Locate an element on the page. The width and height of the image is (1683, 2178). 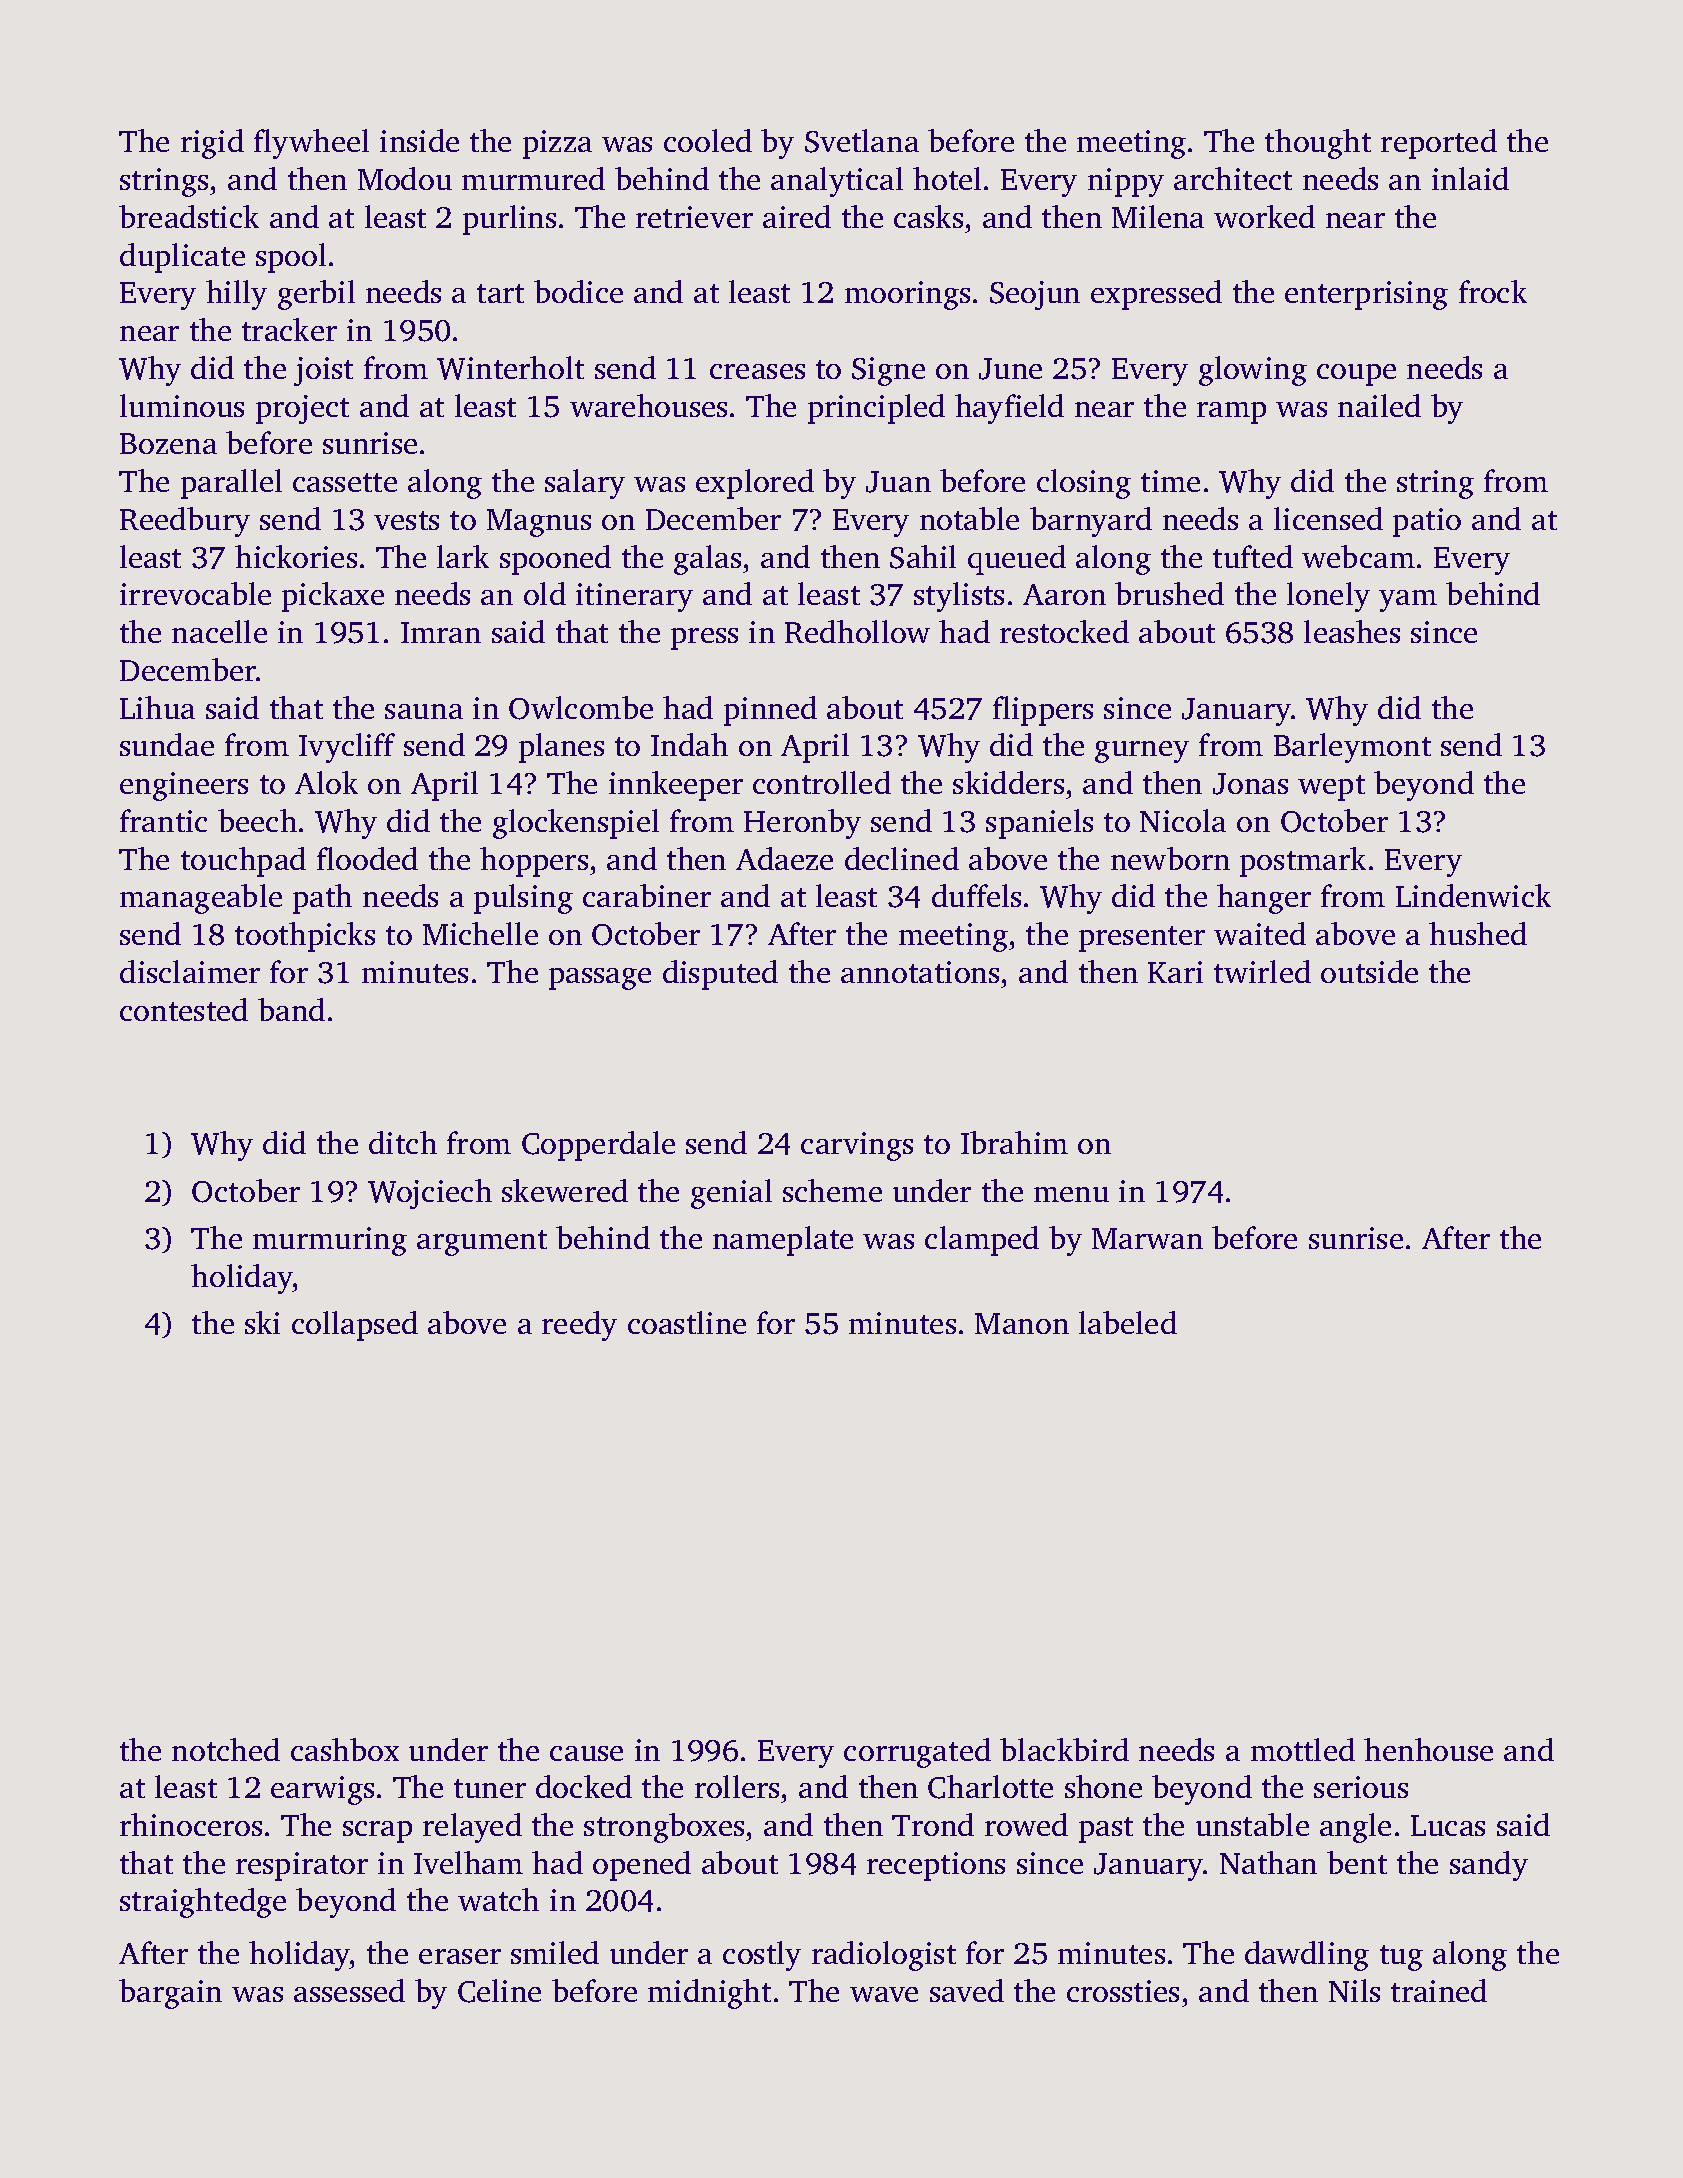
Redhollow is located at coordinates (857, 631).
